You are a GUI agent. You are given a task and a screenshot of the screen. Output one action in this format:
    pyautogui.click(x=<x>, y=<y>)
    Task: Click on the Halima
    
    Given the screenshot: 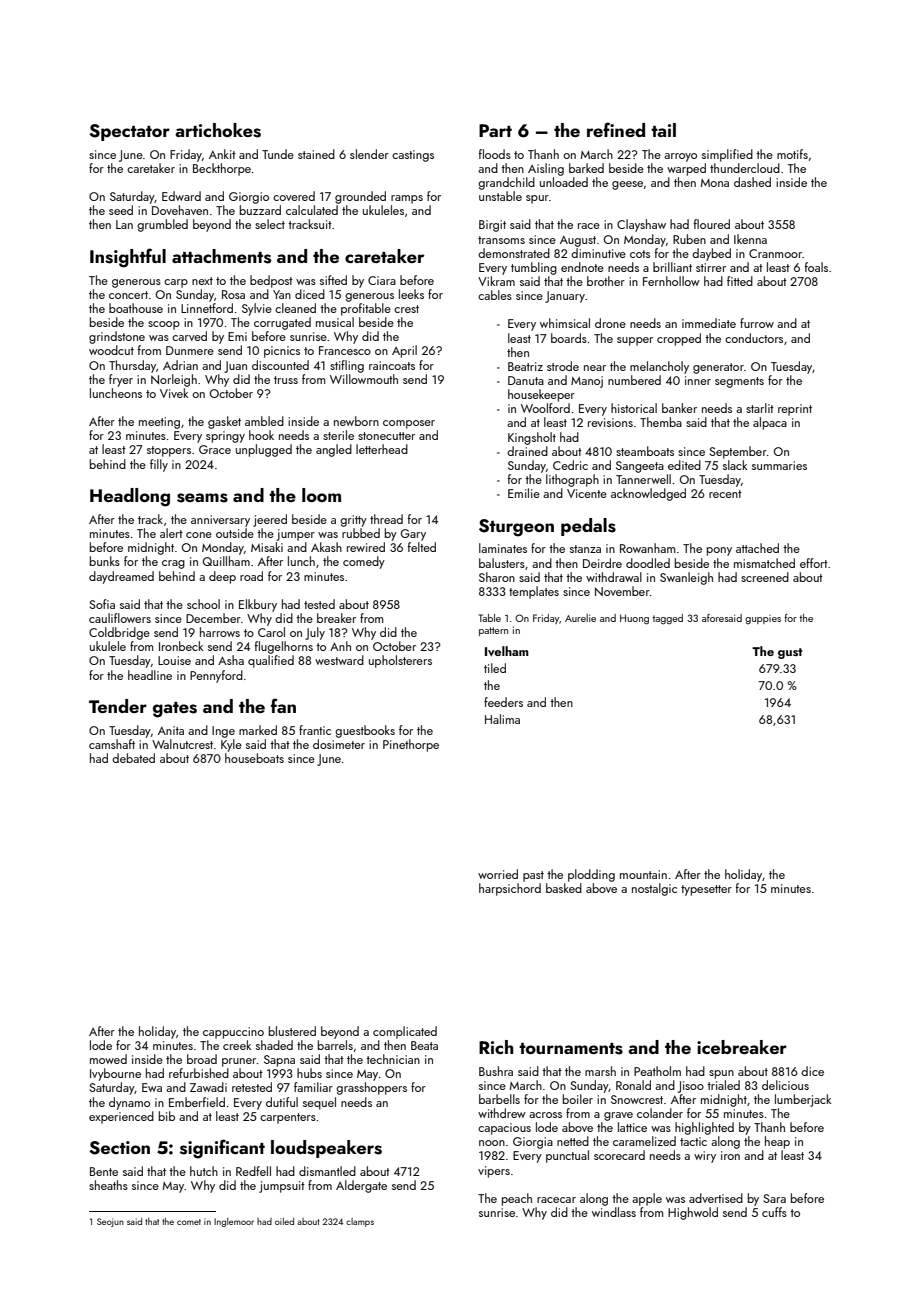 What is the action you would take?
    pyautogui.click(x=502, y=719)
